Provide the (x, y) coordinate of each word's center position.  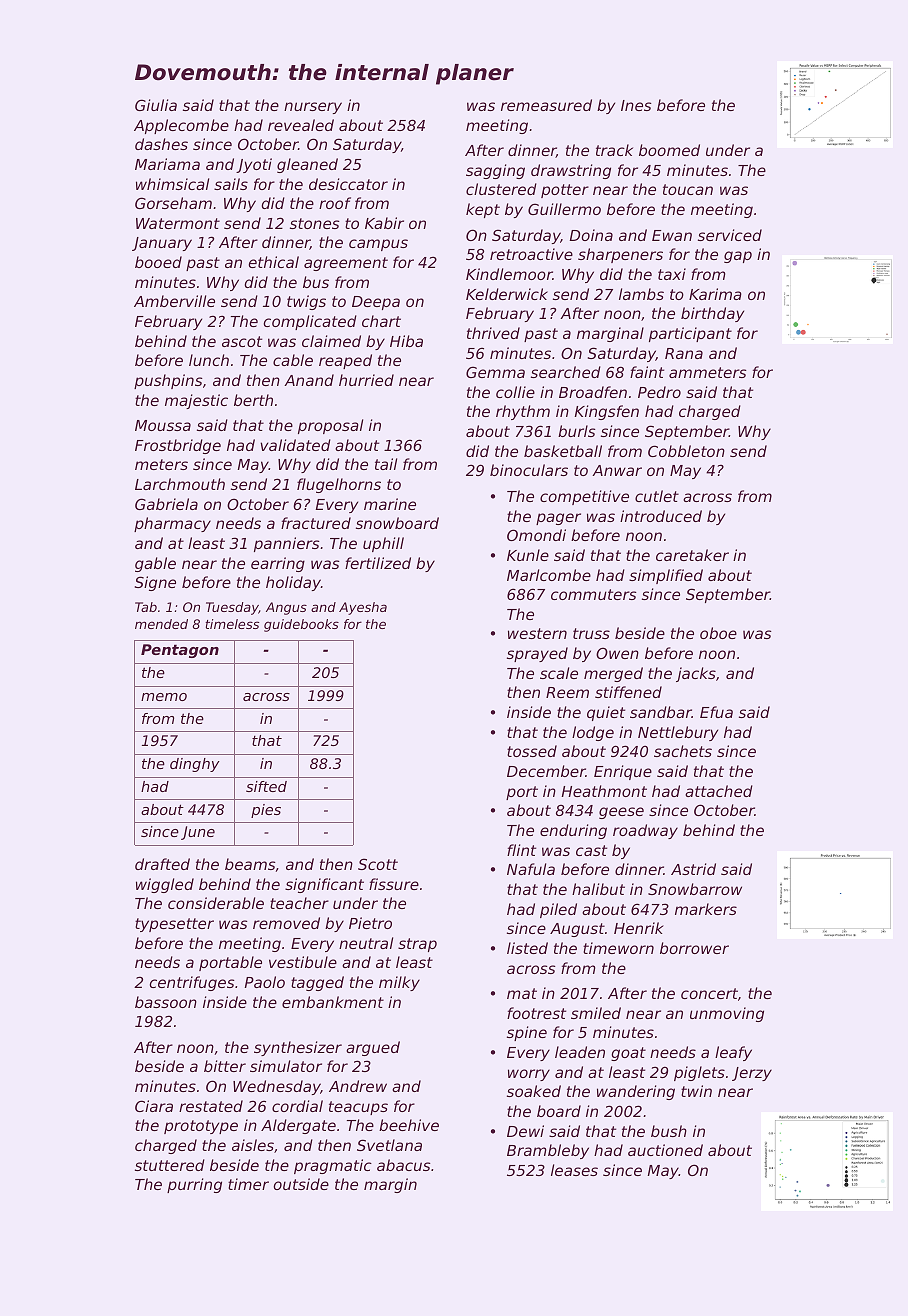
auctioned (665, 1150)
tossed (532, 751)
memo (164, 697)
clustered (501, 189)
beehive (409, 1125)
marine (390, 504)
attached (719, 791)
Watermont (178, 223)
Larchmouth (180, 484)
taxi (672, 274)
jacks (696, 674)
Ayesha (363, 608)
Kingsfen (606, 412)
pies (266, 811)
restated (211, 1106)
